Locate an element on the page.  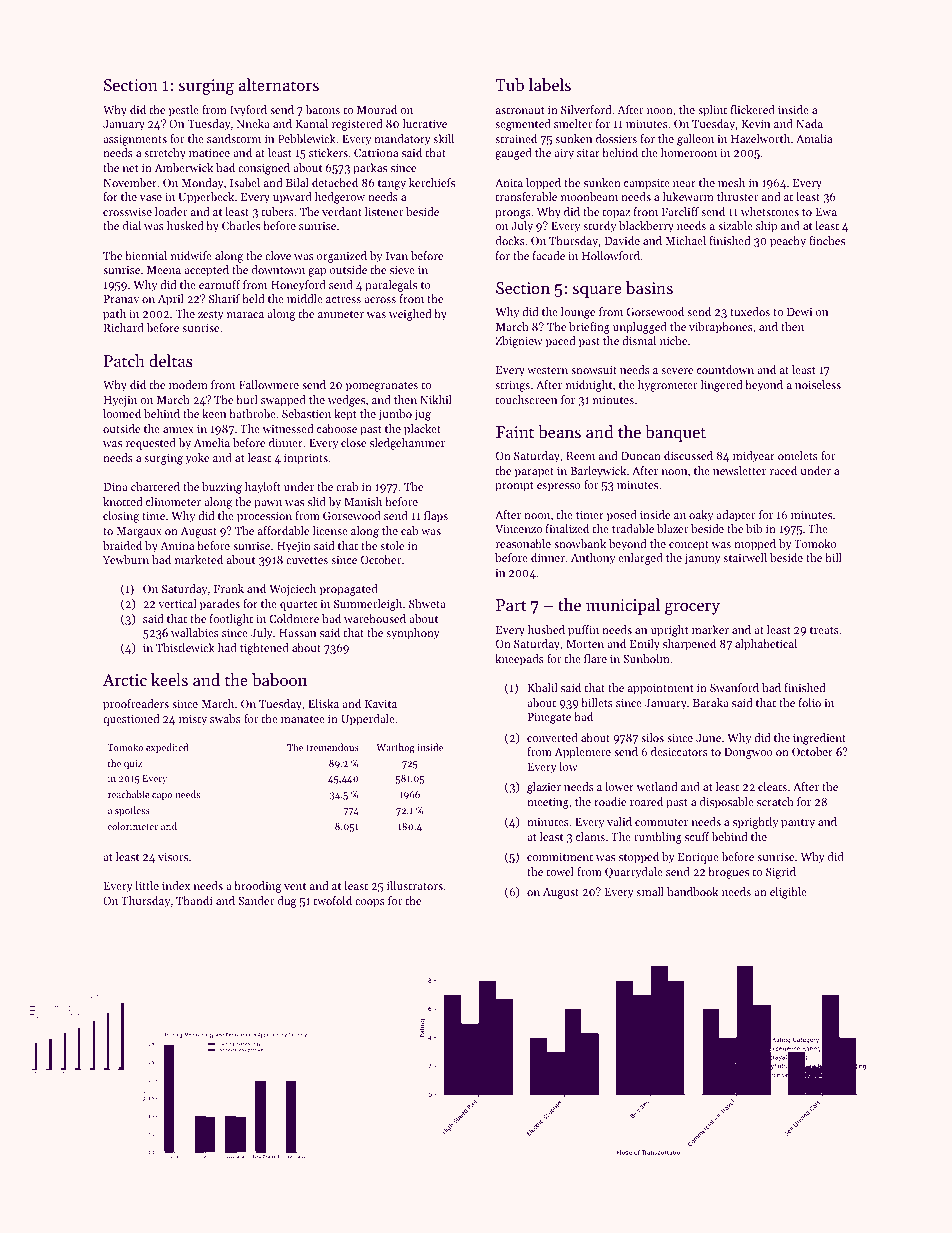
Warthog is located at coordinates (395, 748).
